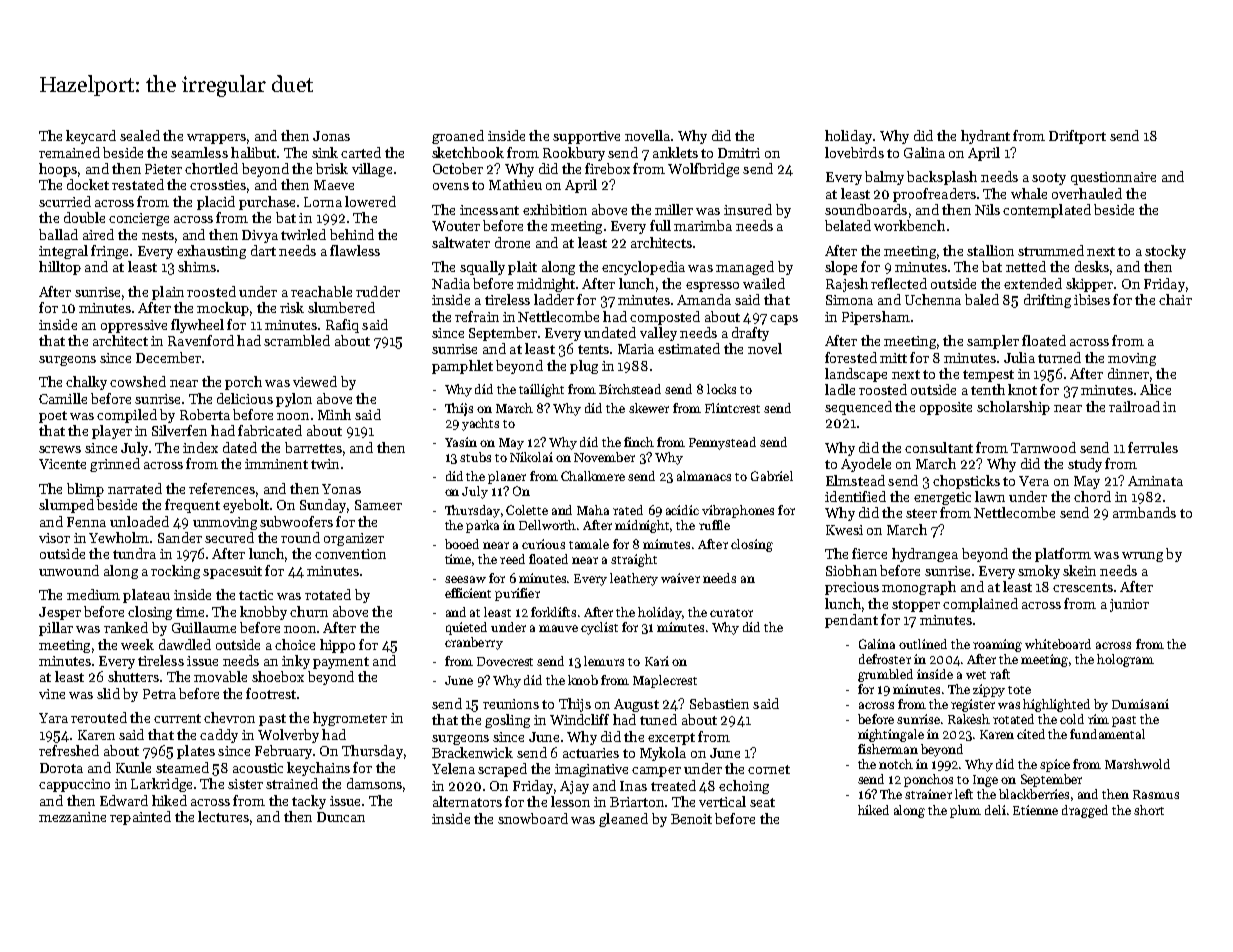 This image has height=952, width=1233. I want to click on lectures, so click(223, 816).
